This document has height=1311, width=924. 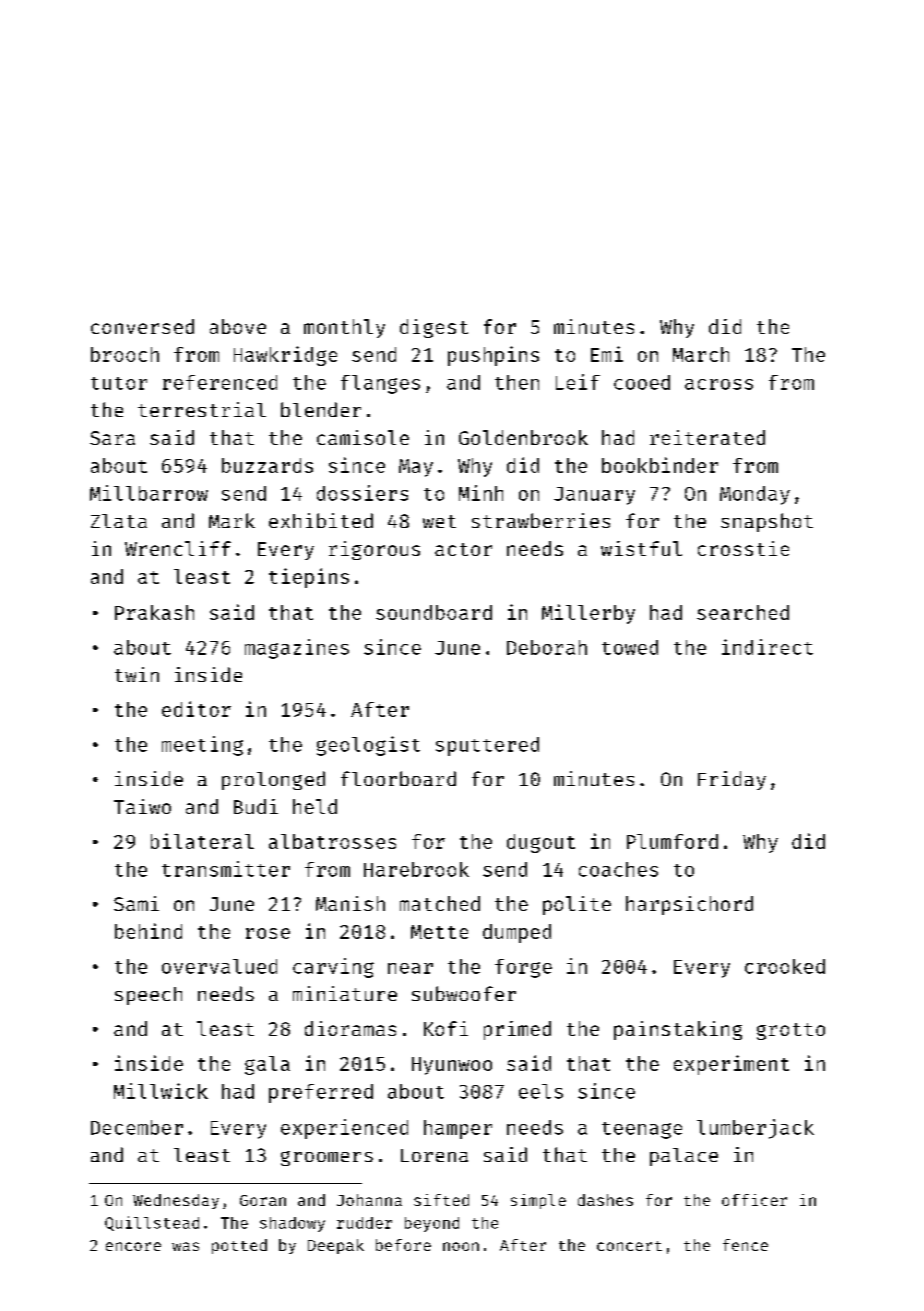 What do you see at coordinates (133, 1246) in the document?
I see `encore` at bounding box center [133, 1246].
